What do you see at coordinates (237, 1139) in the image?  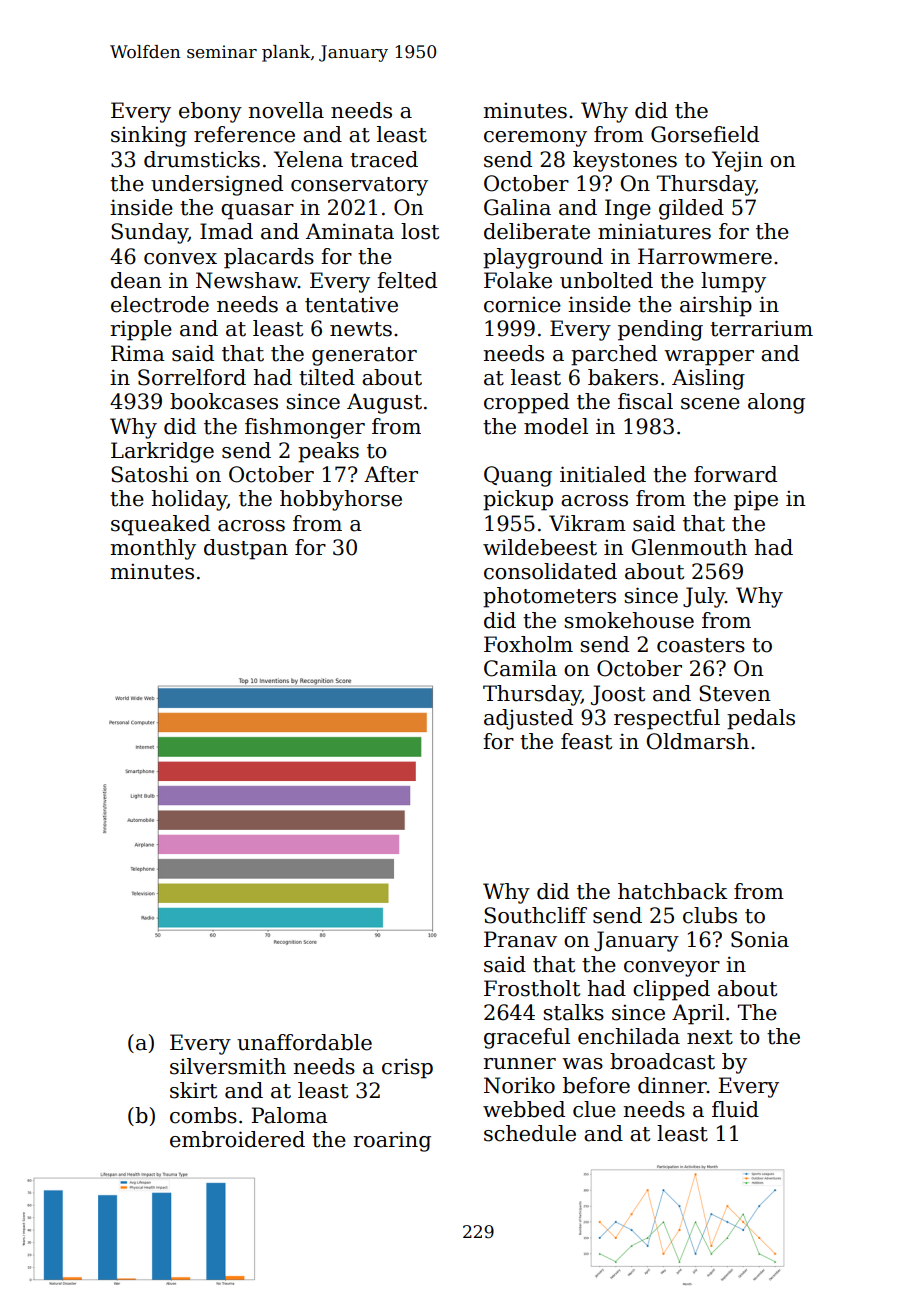 I see `embroidered` at bounding box center [237, 1139].
